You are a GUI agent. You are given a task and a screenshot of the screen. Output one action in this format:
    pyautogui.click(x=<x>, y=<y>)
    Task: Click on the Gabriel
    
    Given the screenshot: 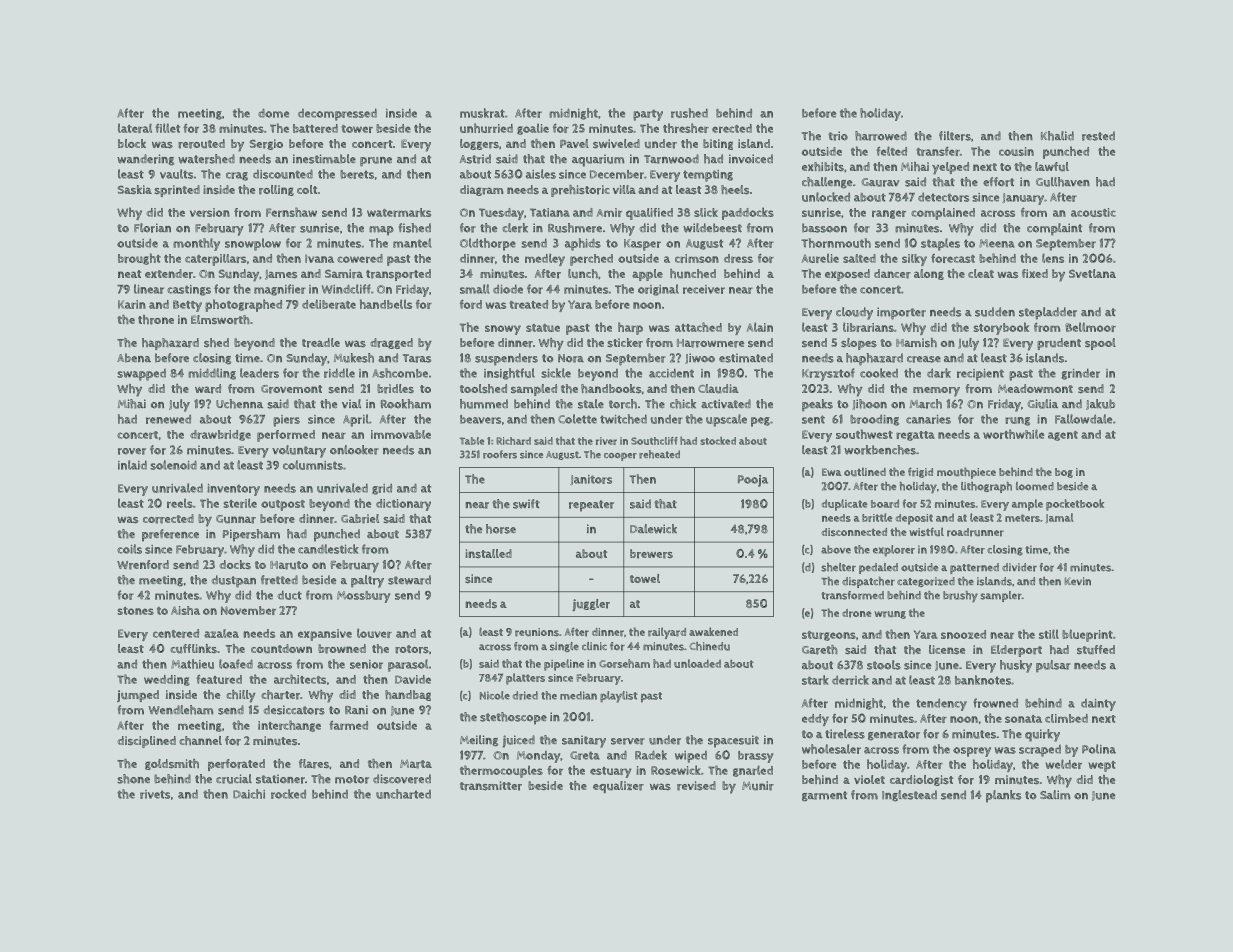 What is the action you would take?
    pyautogui.click(x=360, y=519)
